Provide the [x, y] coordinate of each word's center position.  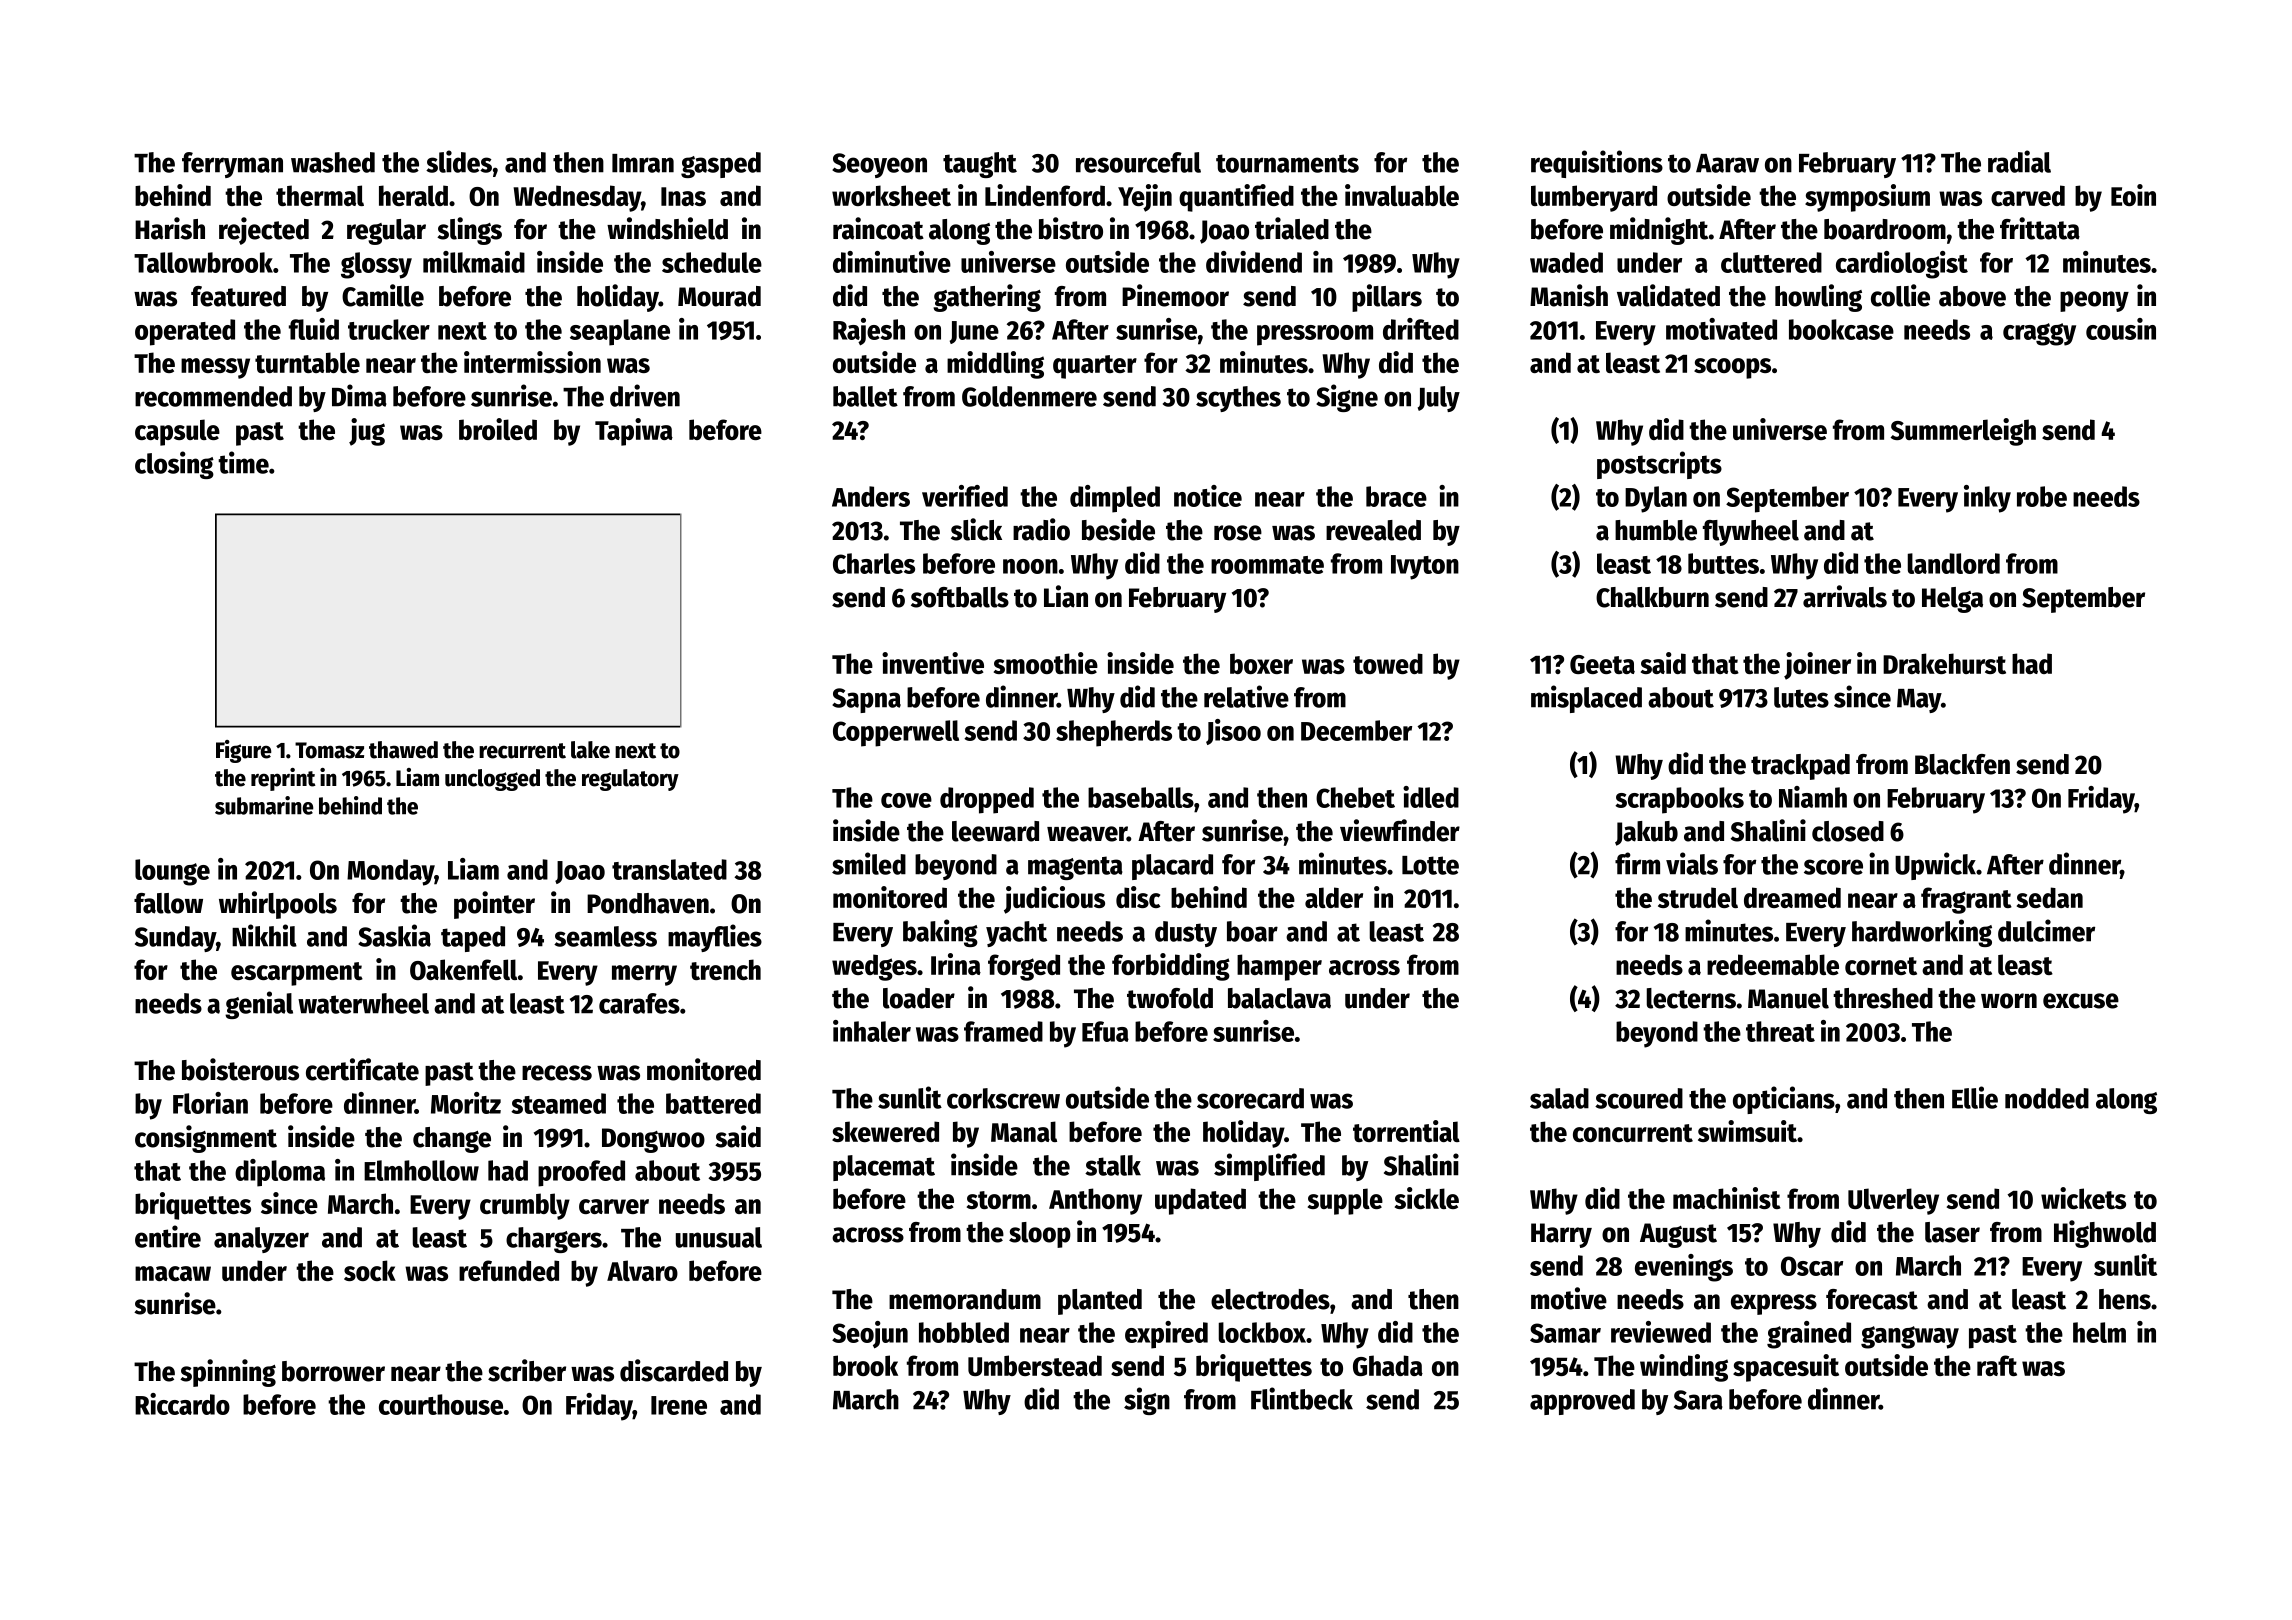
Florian [210, 1103]
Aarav [1727, 163]
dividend [1254, 262]
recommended [213, 396]
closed [1848, 831]
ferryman [232, 165]
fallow [168, 903]
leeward [995, 831]
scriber [527, 1370]
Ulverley [1893, 1201]
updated [1200, 1201]
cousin [2121, 329]
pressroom [1315, 335]
